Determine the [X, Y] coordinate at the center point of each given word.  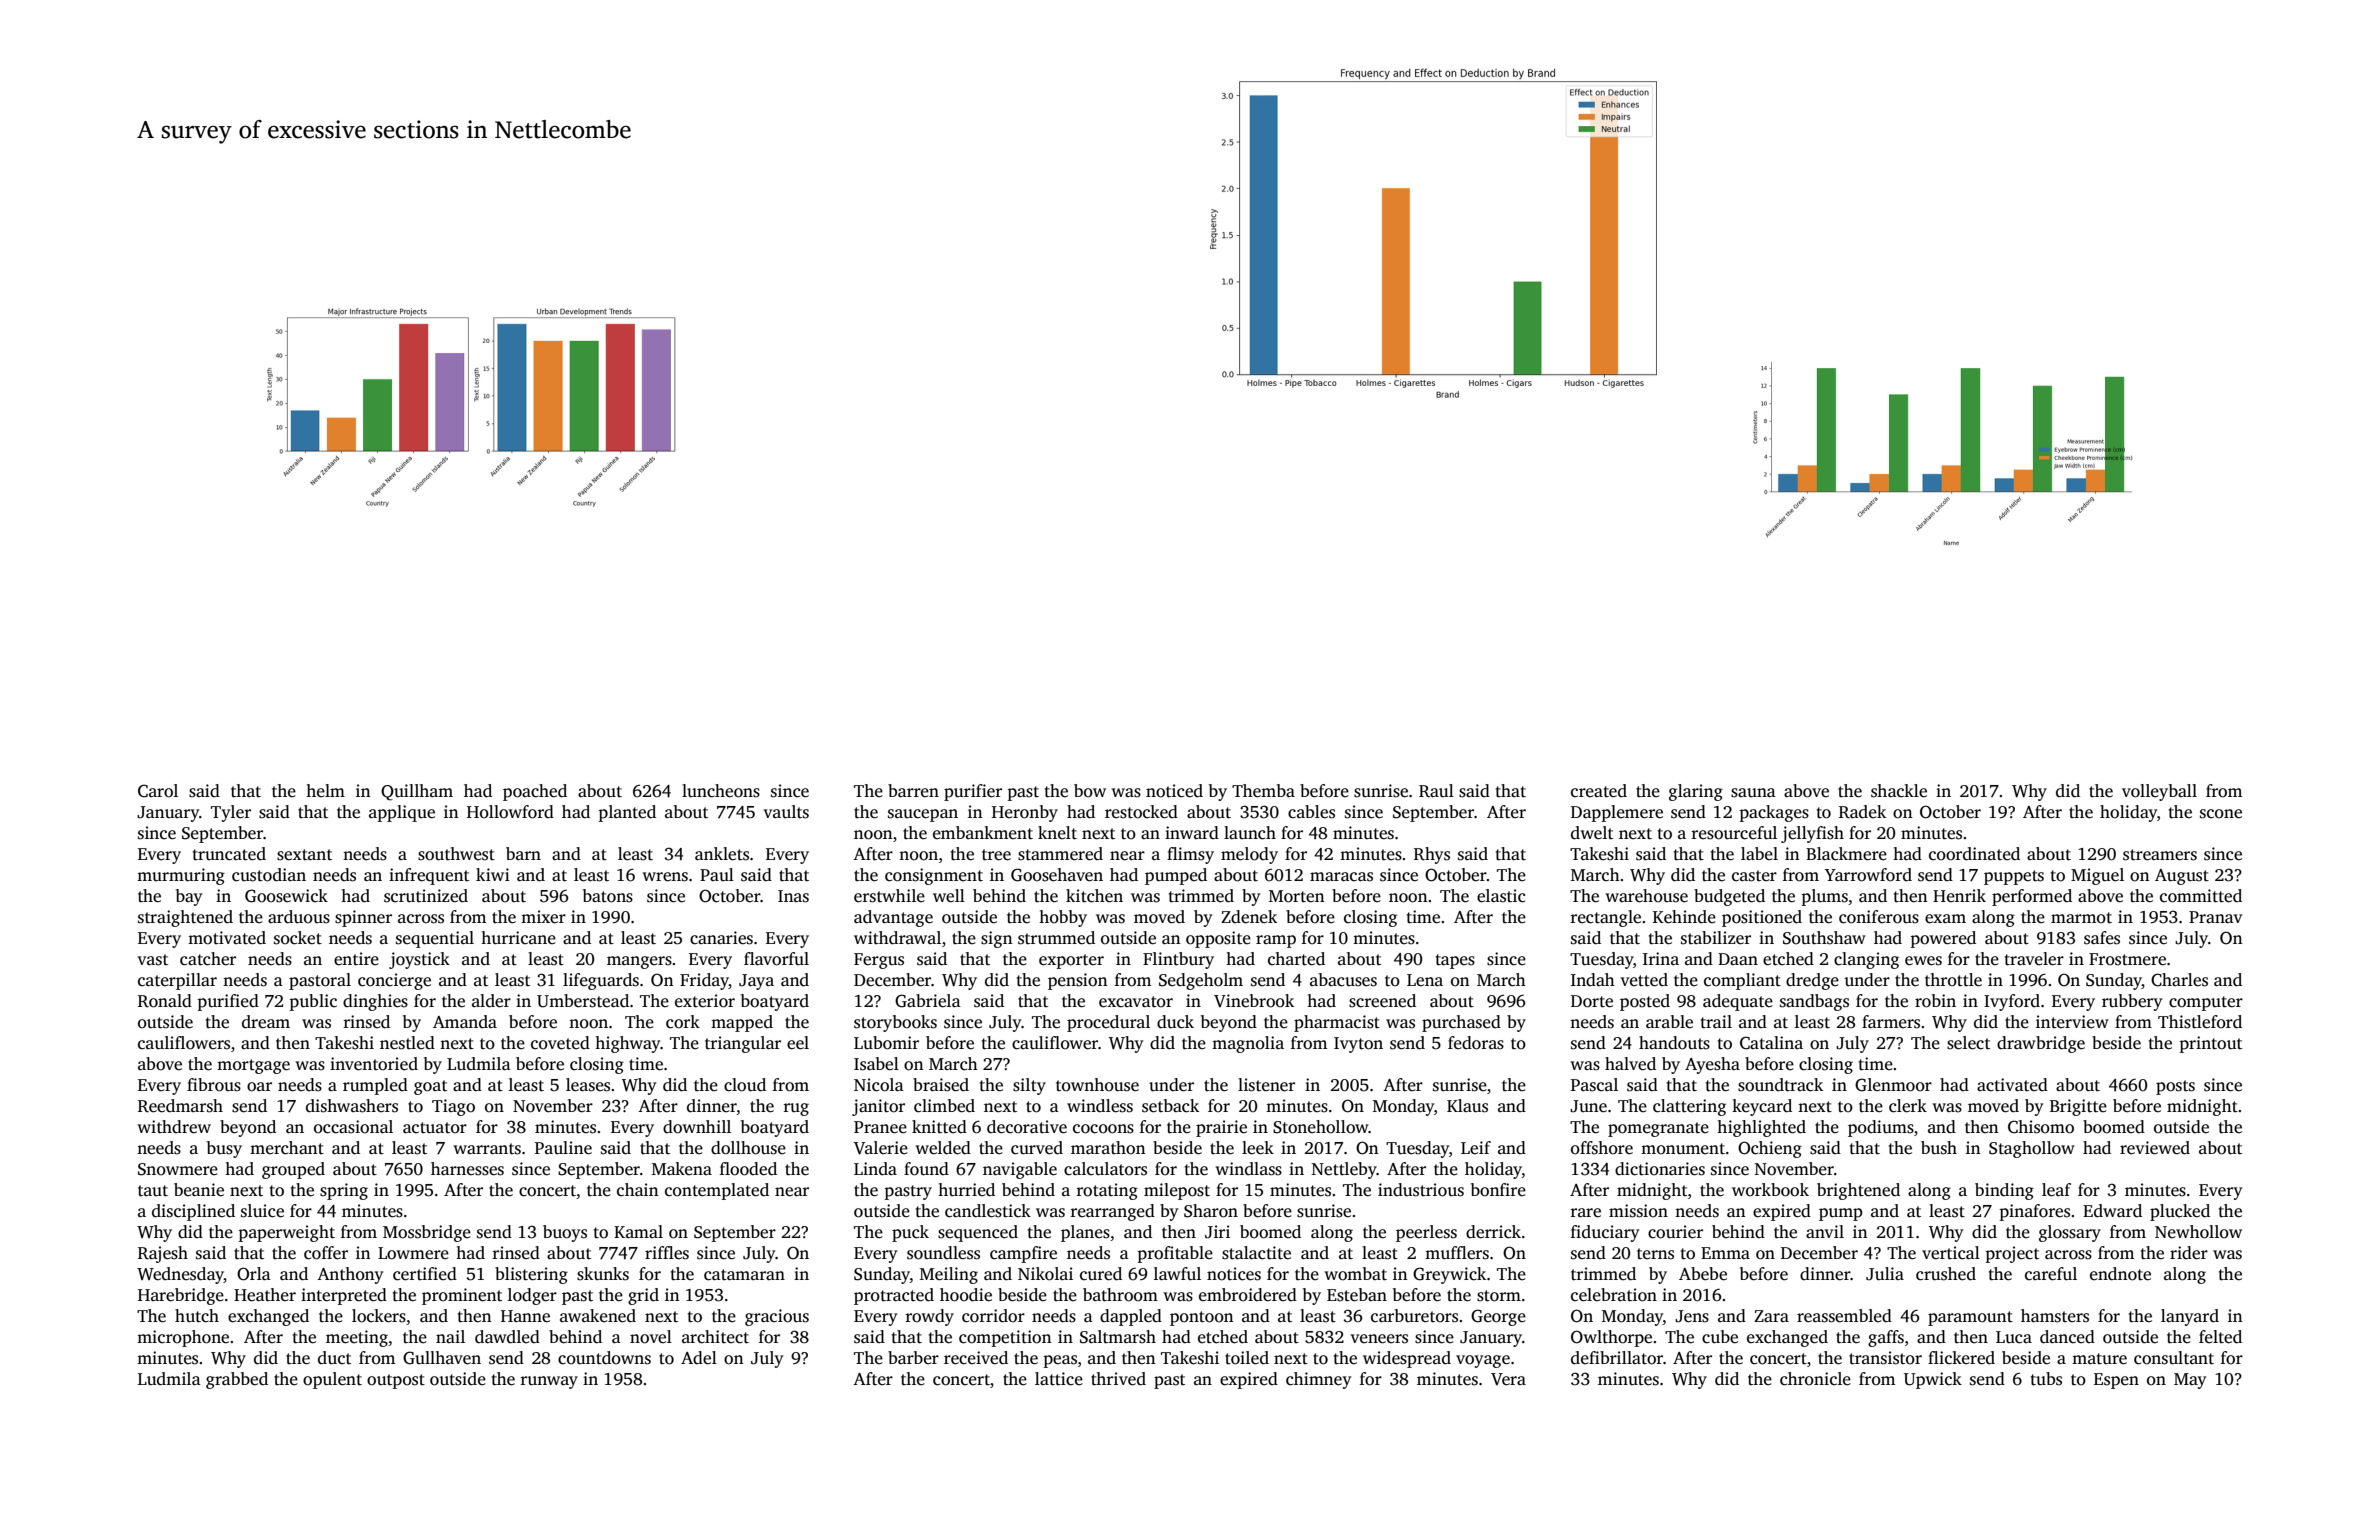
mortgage [253, 1066]
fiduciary [1605, 1233]
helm [325, 791]
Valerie [881, 1148]
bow [1090, 791]
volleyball [2159, 792]
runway [549, 1382]
